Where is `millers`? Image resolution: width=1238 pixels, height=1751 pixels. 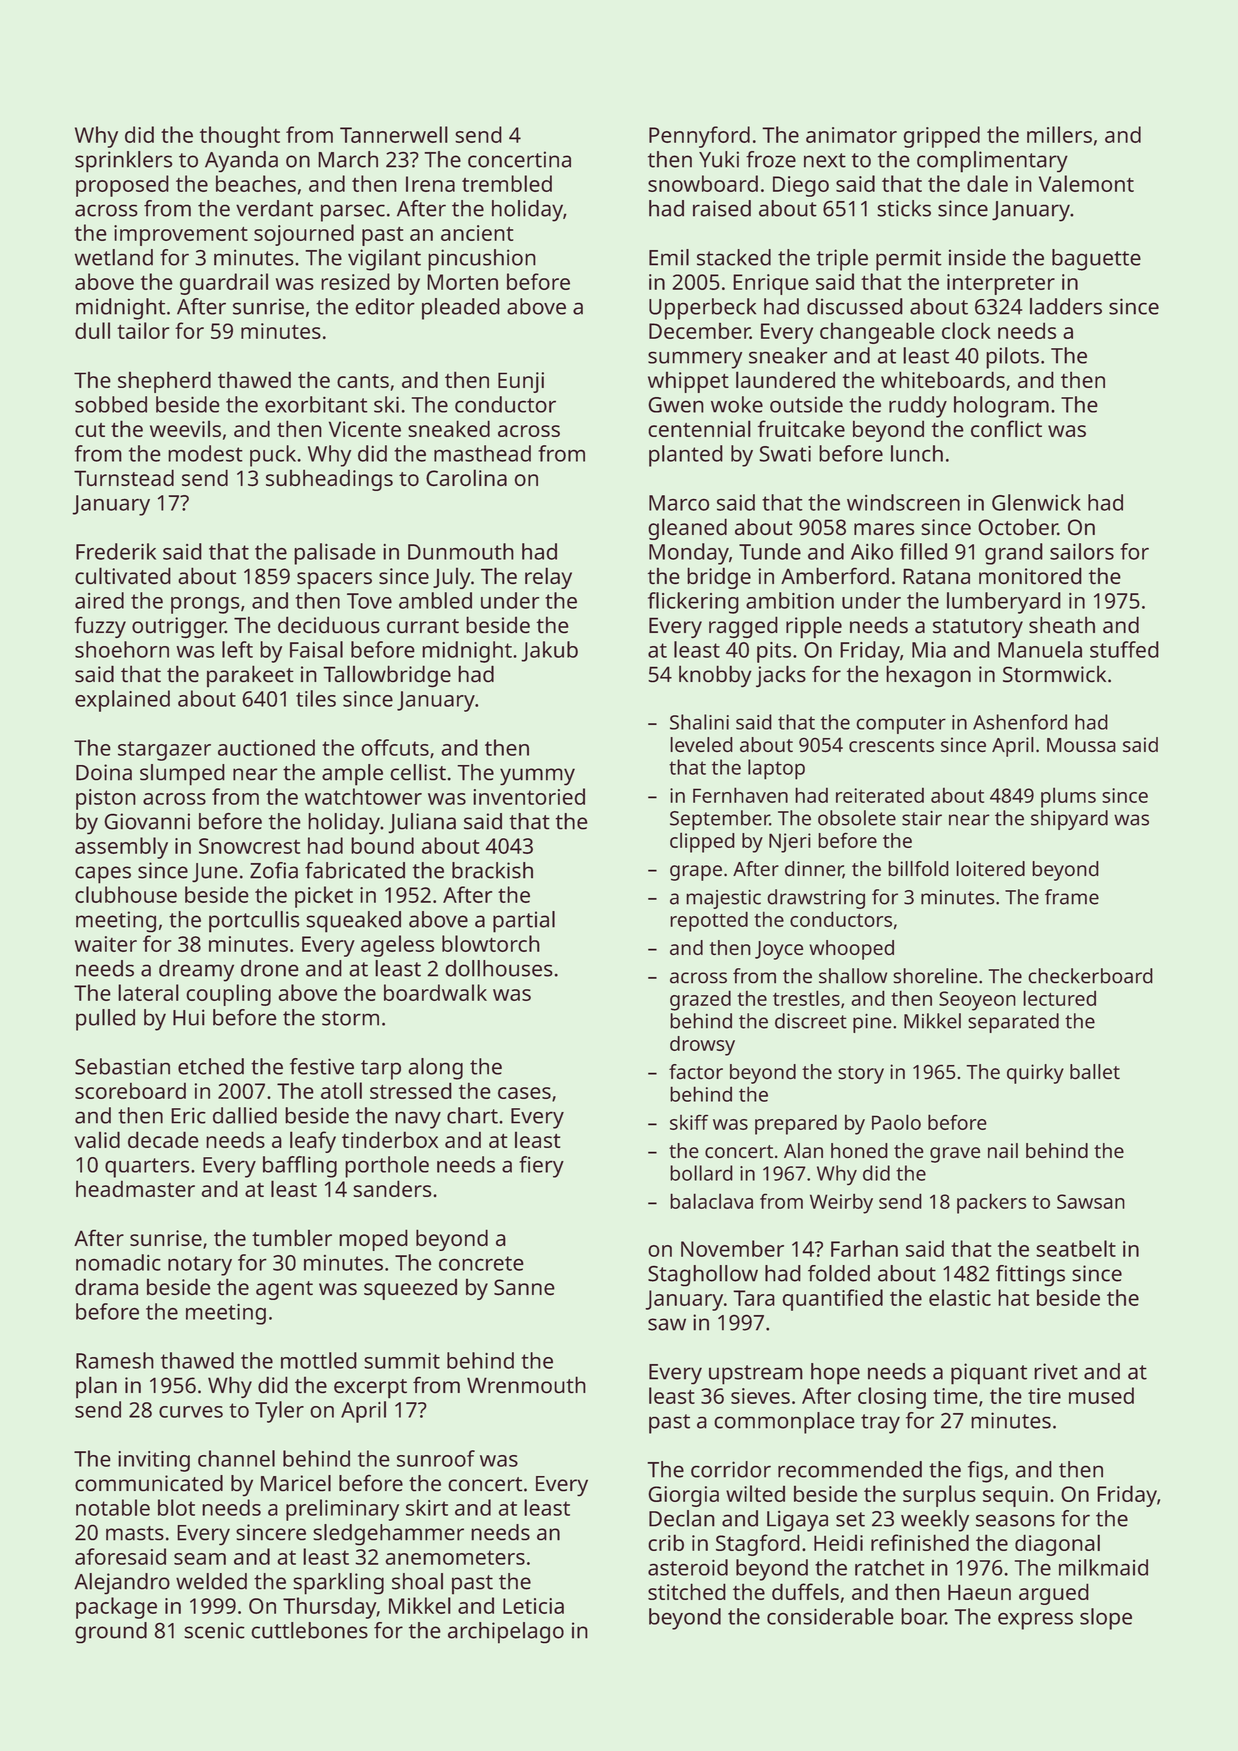 millers is located at coordinates (1059, 134).
